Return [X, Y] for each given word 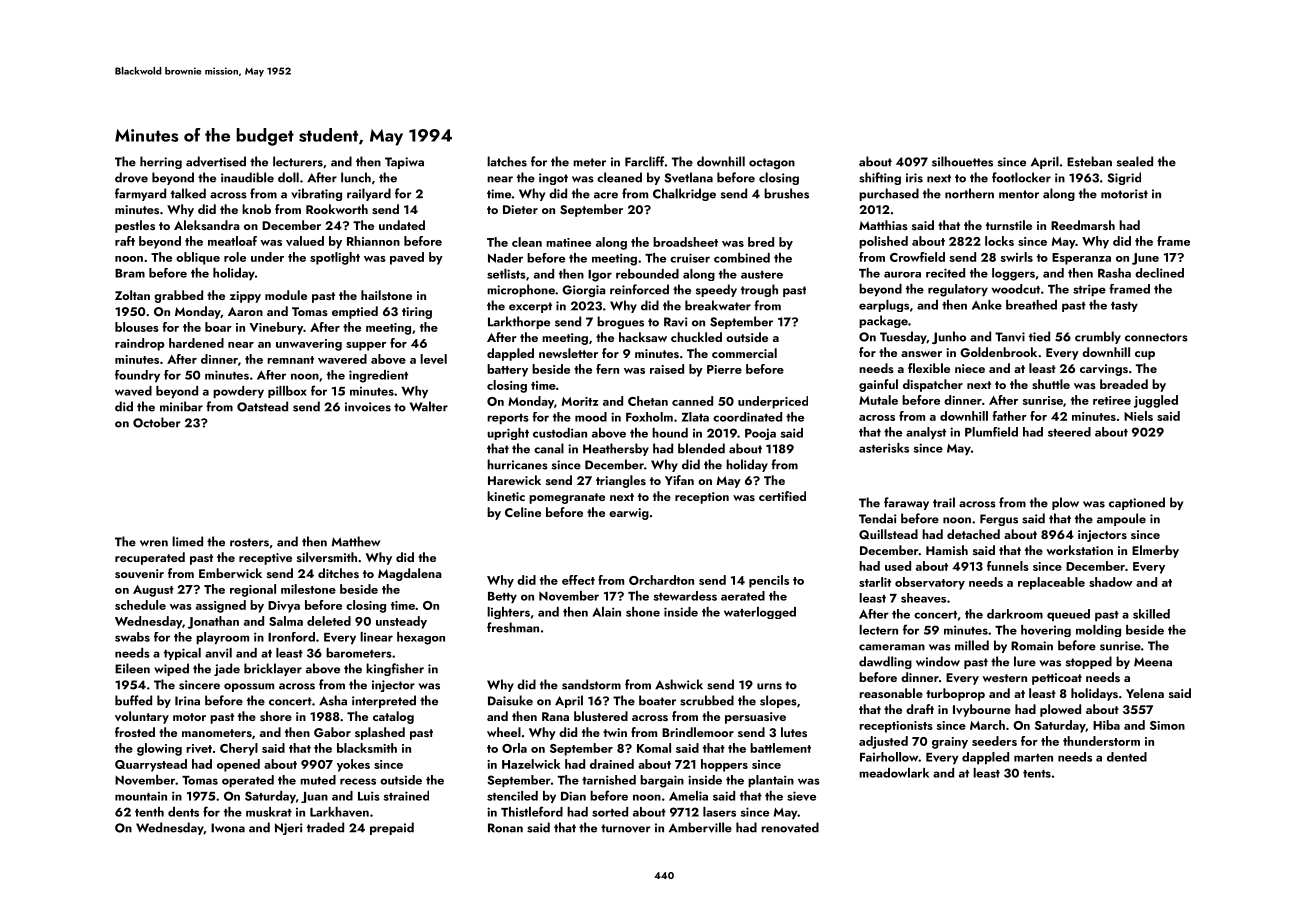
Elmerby [1155, 551]
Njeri [289, 829]
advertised [216, 161]
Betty [502, 597]
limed [187, 541]
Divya [284, 607]
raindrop [139, 344]
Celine [523, 512]
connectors [1156, 337]
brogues [620, 322]
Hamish [947, 550]
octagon [772, 163]
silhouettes [962, 161]
